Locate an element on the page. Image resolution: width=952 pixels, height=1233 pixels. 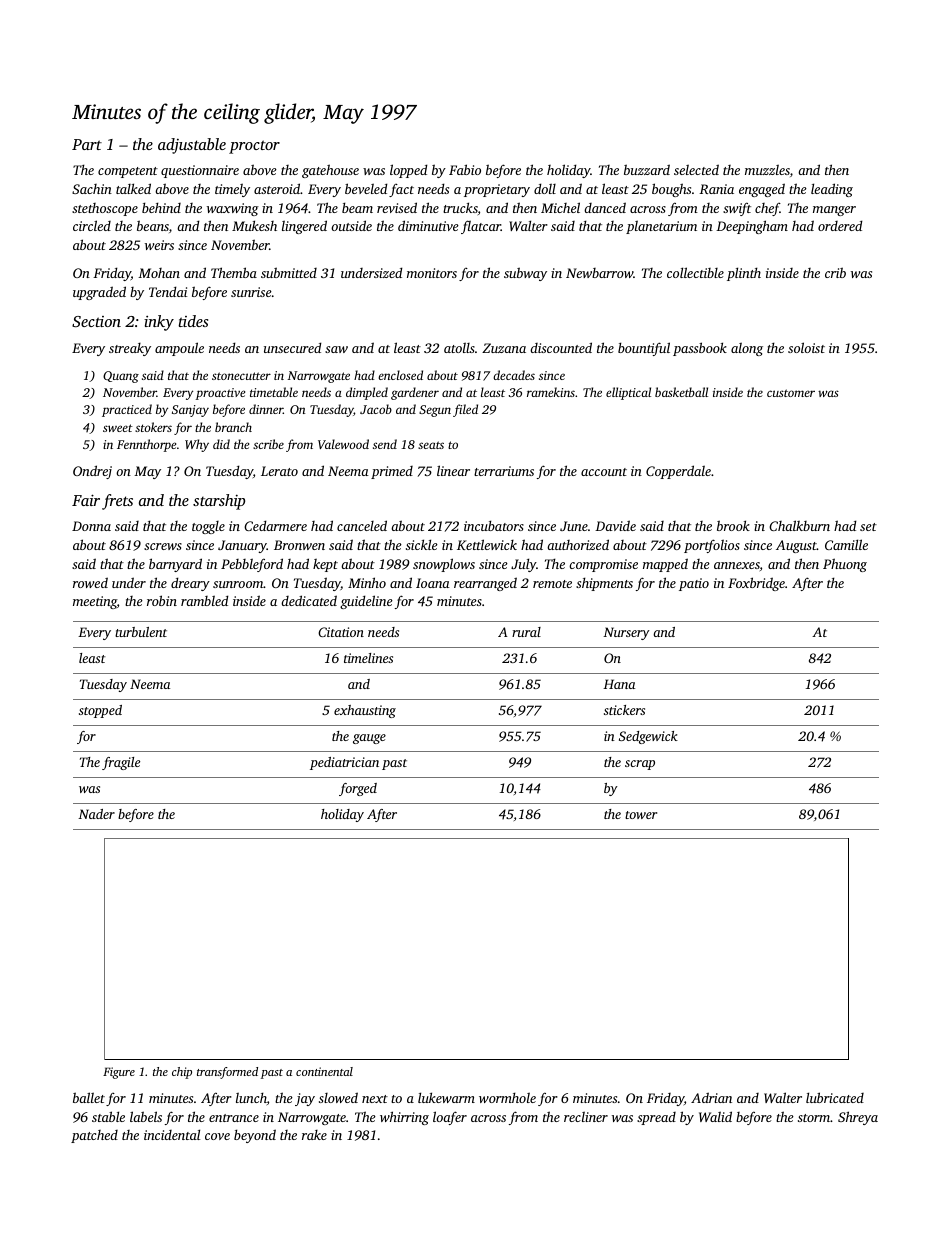
proctor is located at coordinates (254, 147).
